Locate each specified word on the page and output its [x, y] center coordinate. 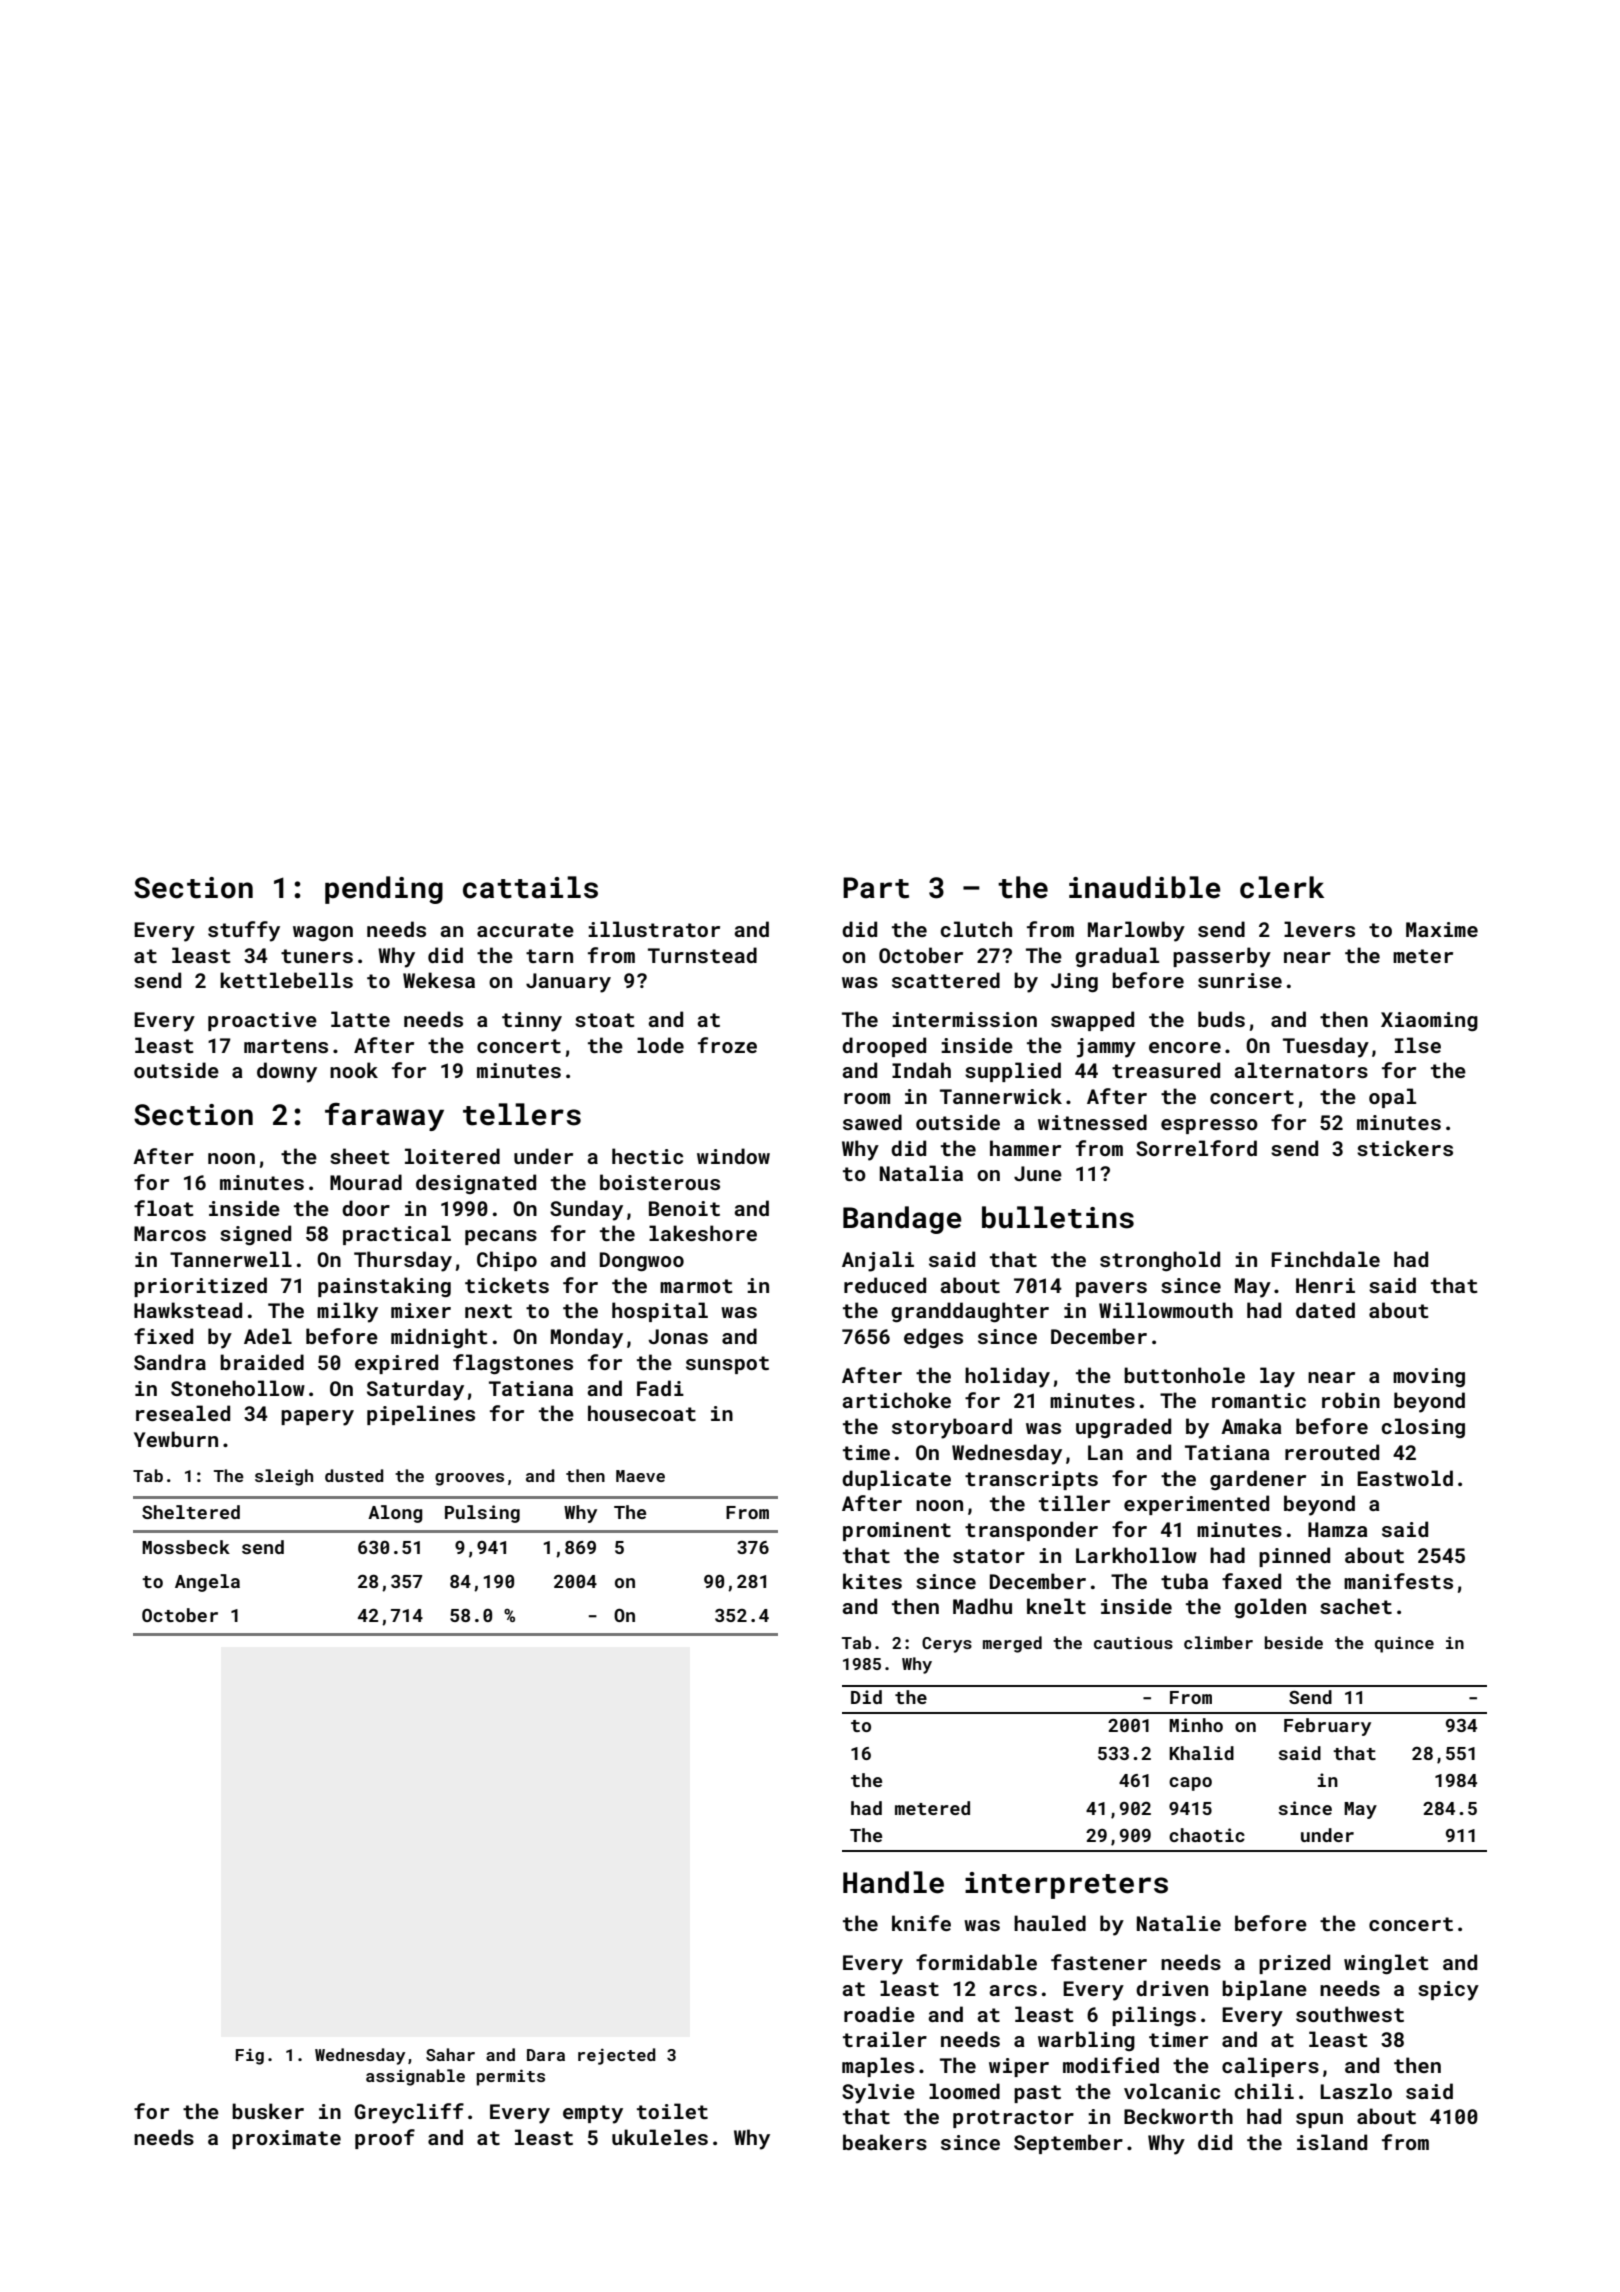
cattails [530, 887]
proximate [286, 2139]
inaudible [1145, 887]
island [1332, 2142]
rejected [617, 2056]
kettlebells [286, 980]
